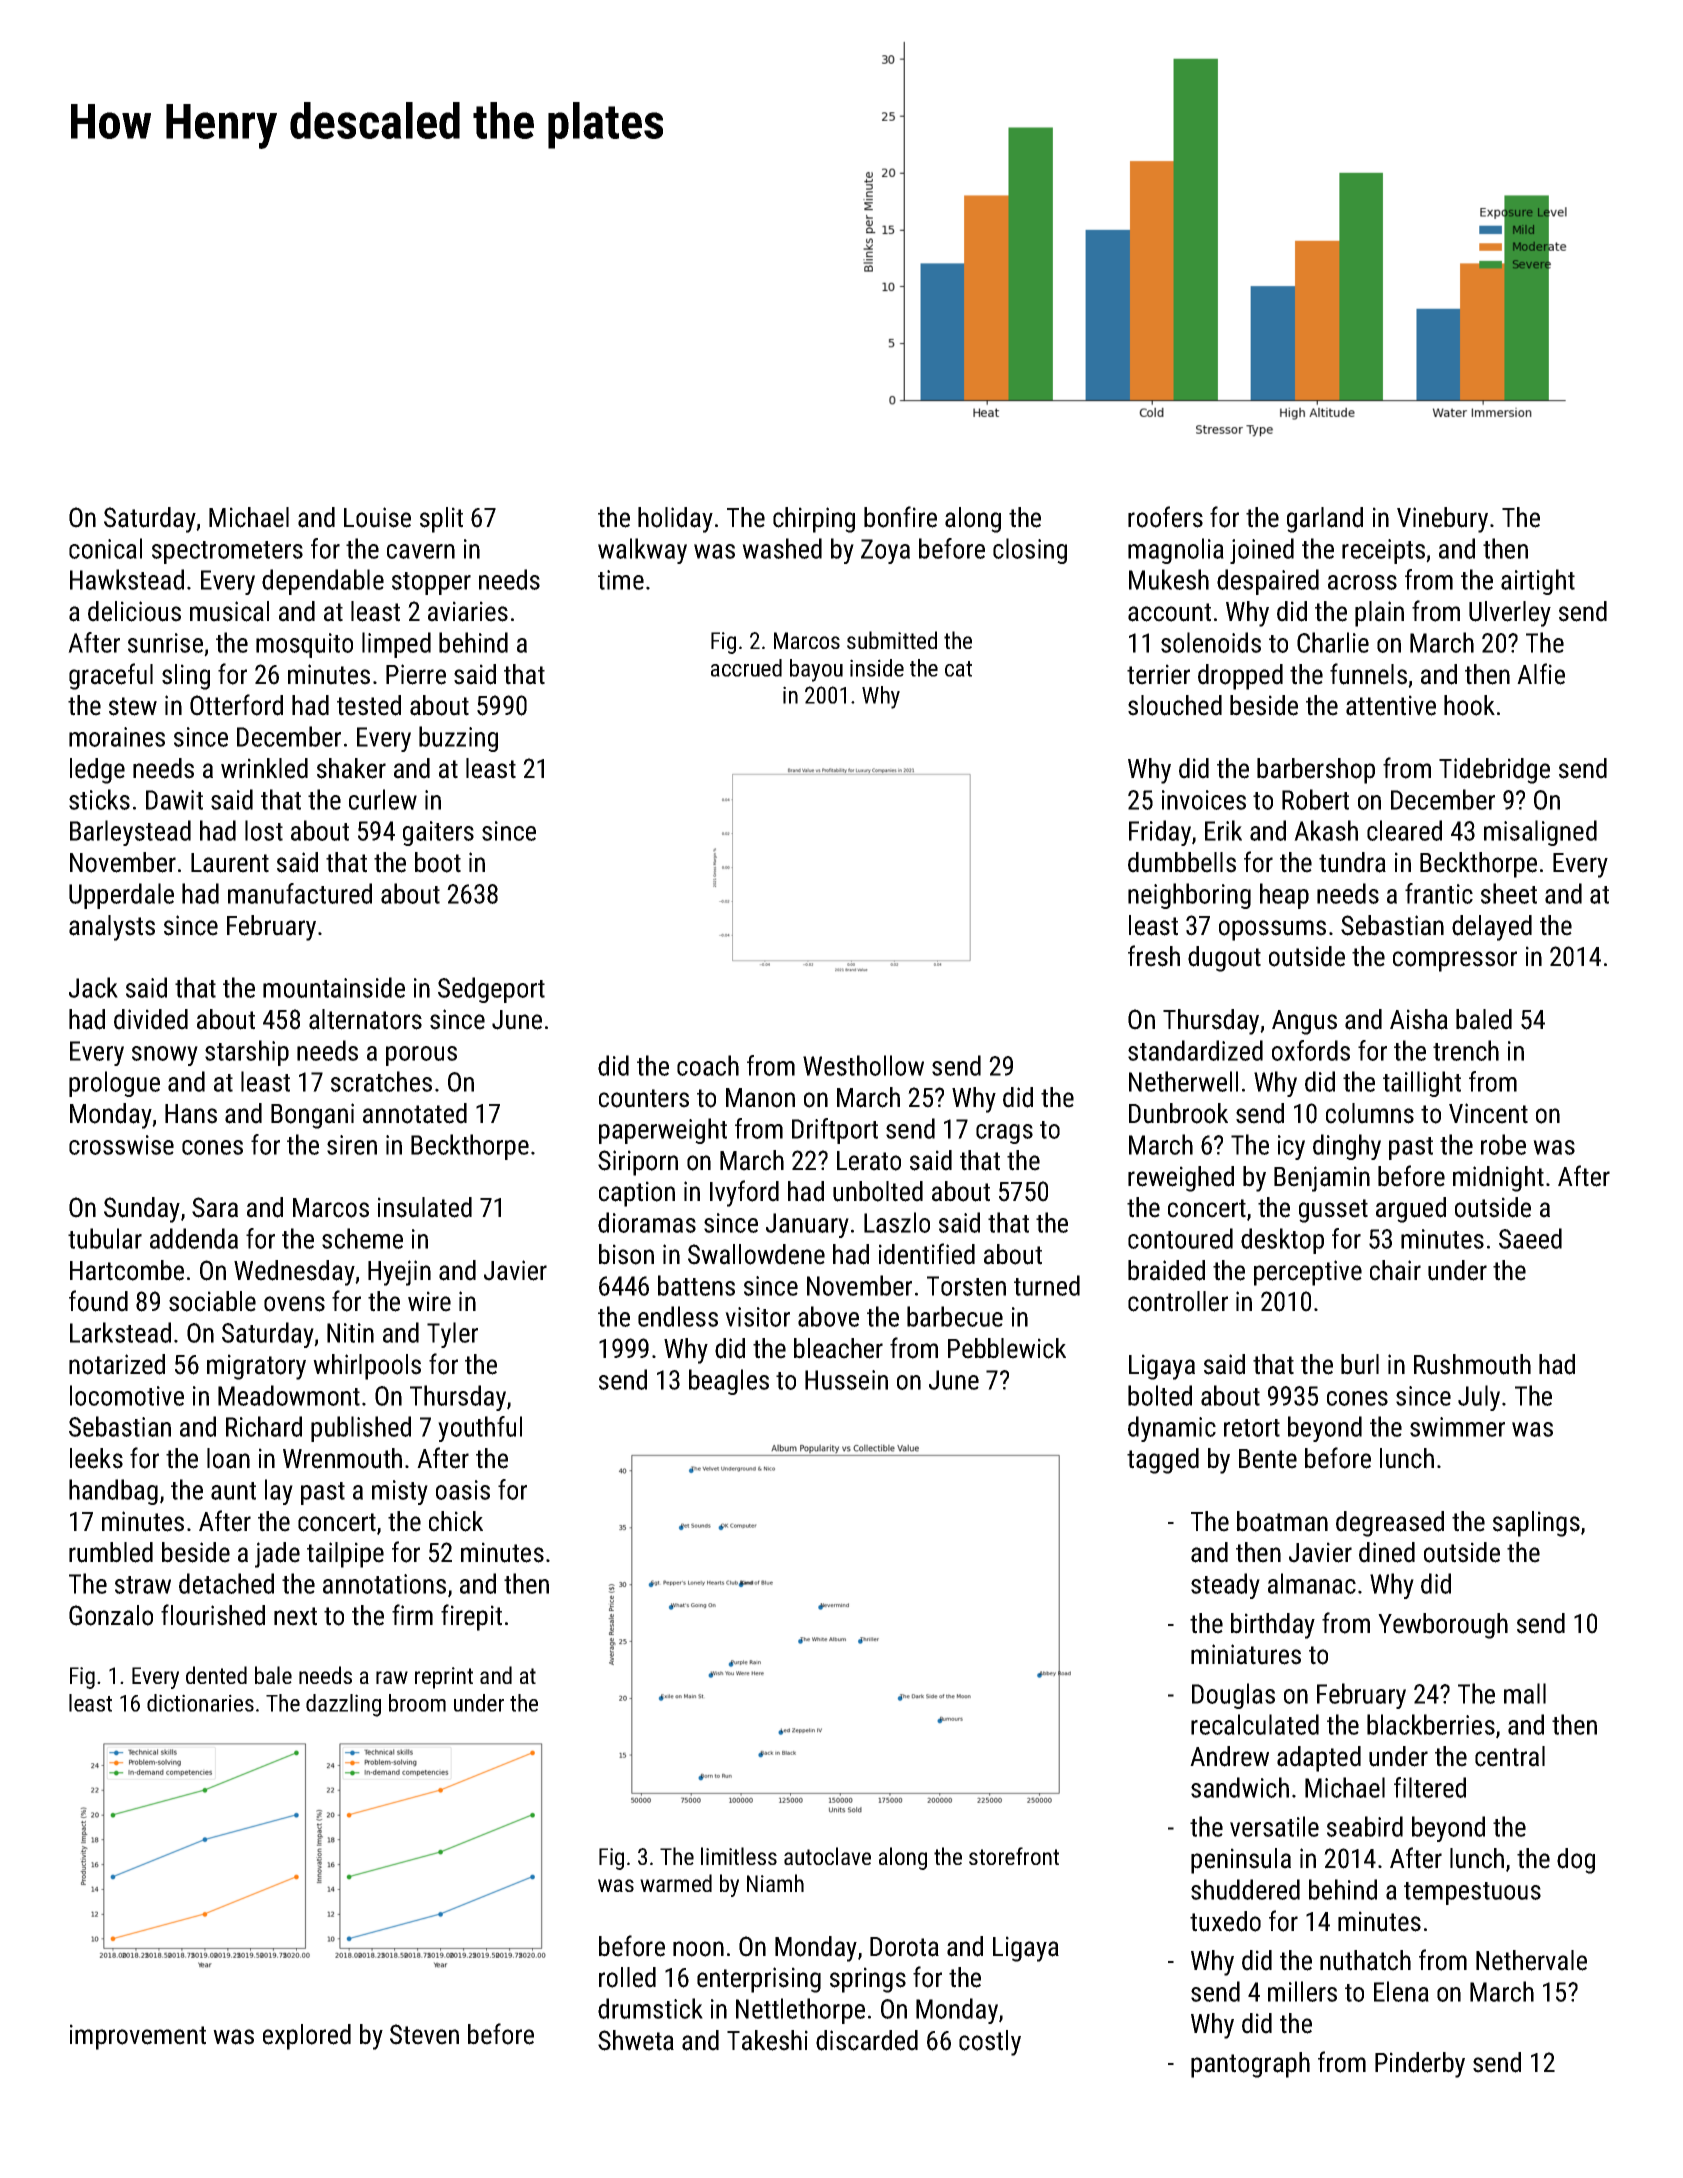 This screenshot has width=1683, height=2178. Describe the element at coordinates (138, 2037) in the screenshot. I see `improvement` at that location.
